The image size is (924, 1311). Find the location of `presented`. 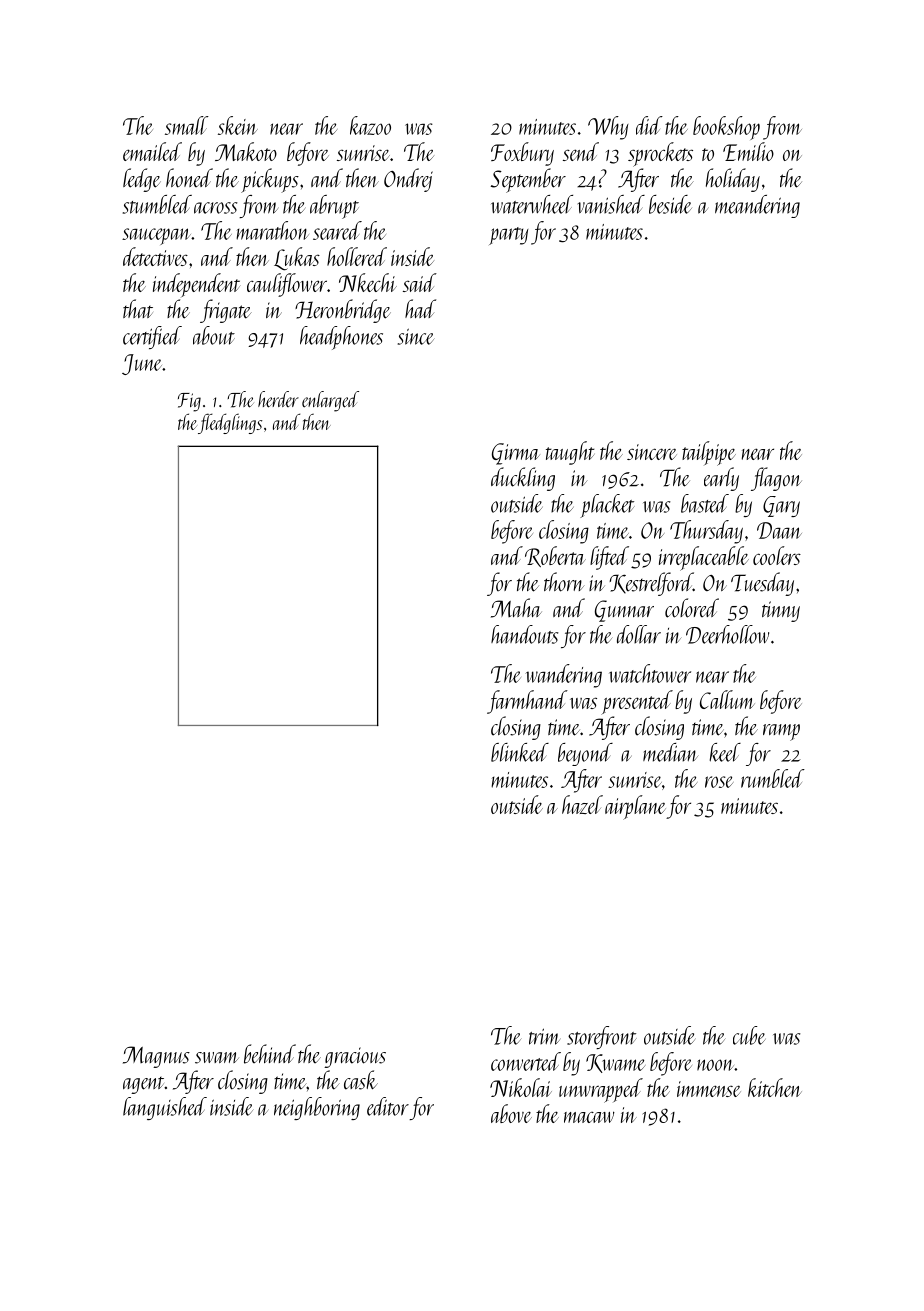

presented is located at coordinates (637, 702).
